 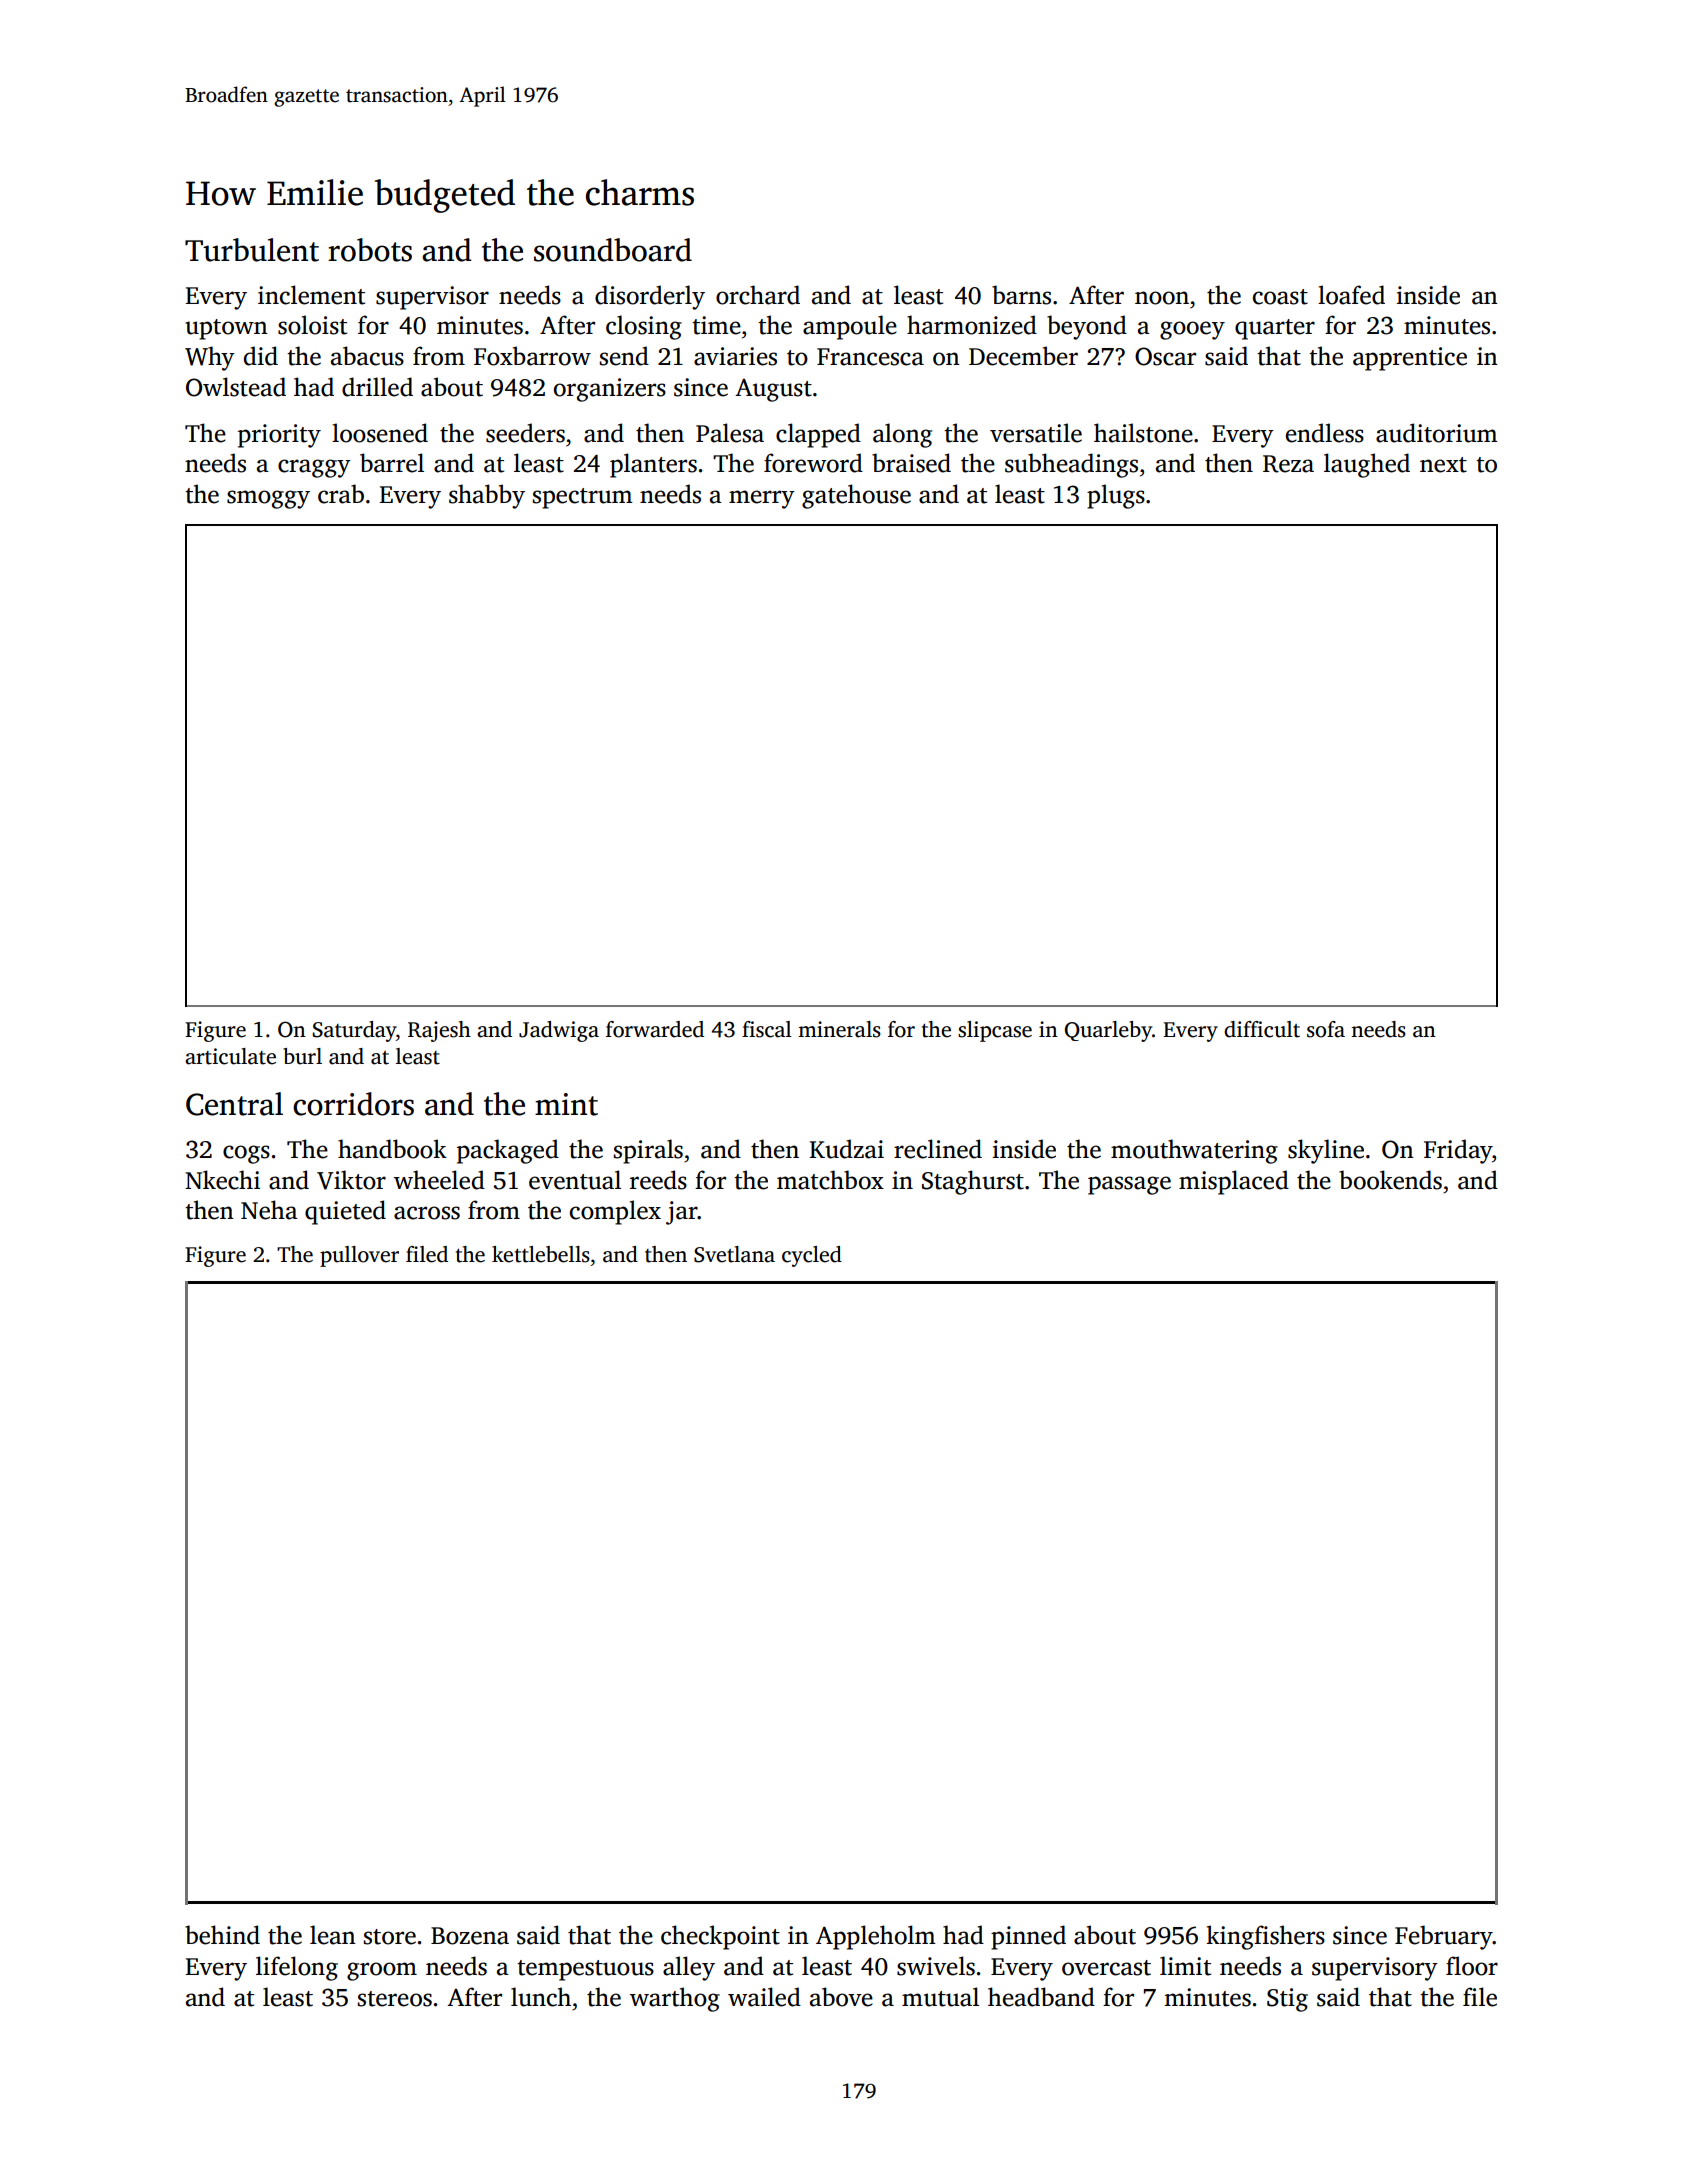 What do you see at coordinates (302, 1056) in the page?
I see `burl` at bounding box center [302, 1056].
